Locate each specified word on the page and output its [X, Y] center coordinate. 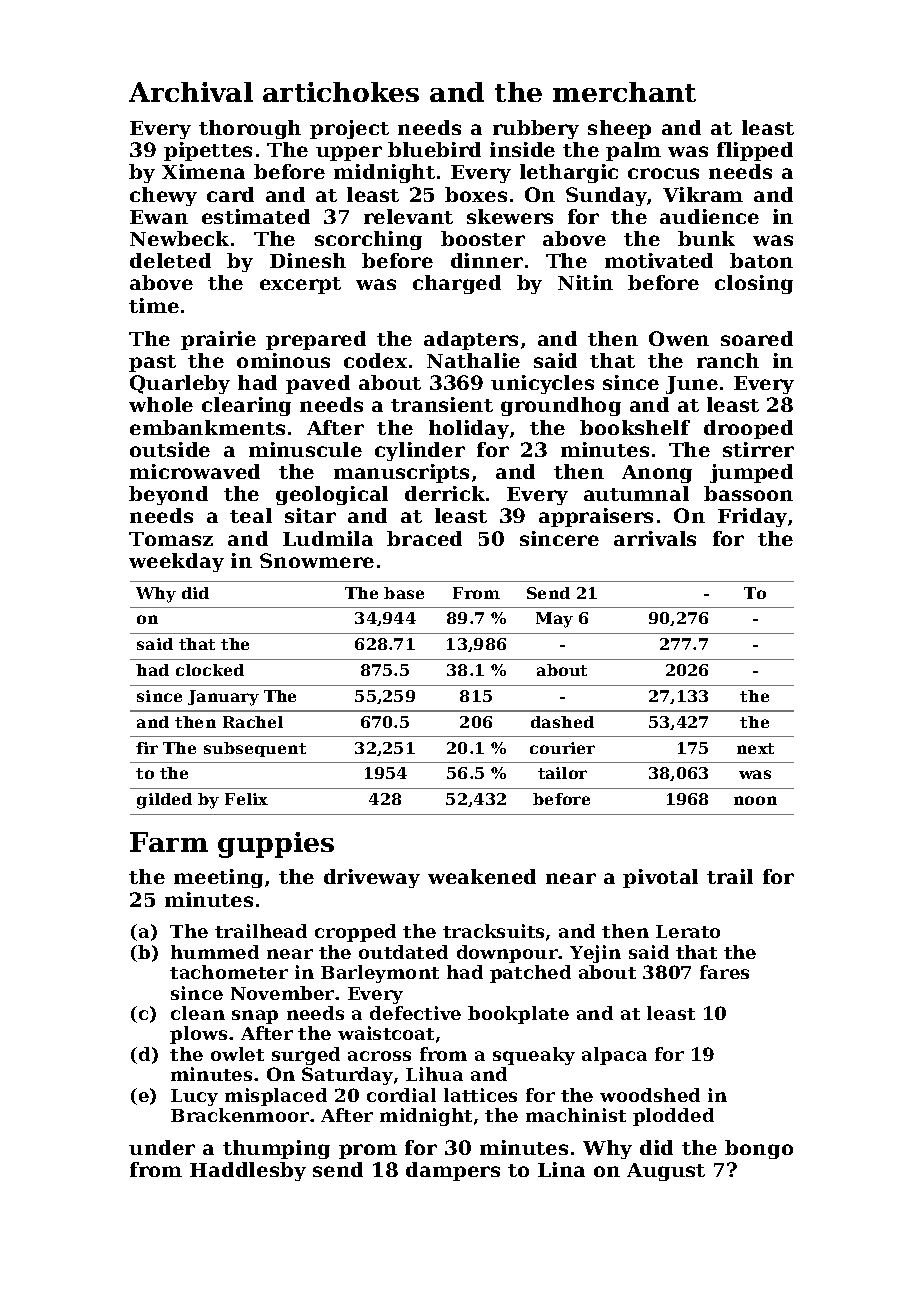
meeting [218, 878]
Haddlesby [248, 1171]
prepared [316, 340]
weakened [482, 876]
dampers [453, 1171]
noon [755, 800]
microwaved [195, 471]
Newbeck [179, 238]
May [554, 620]
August [666, 1172]
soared [757, 338]
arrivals [655, 538]
